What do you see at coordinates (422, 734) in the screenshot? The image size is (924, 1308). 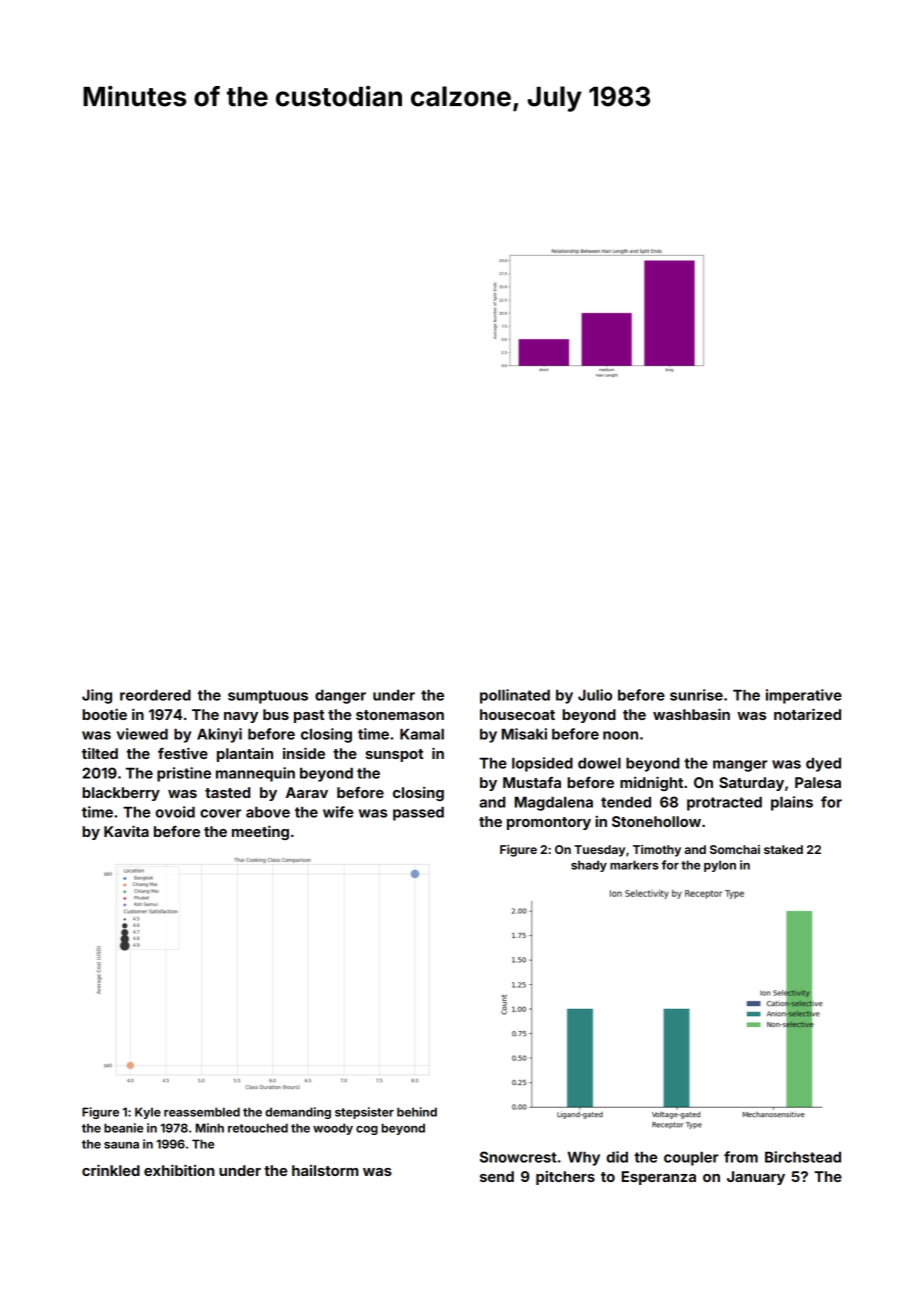 I see `Kamal` at bounding box center [422, 734].
